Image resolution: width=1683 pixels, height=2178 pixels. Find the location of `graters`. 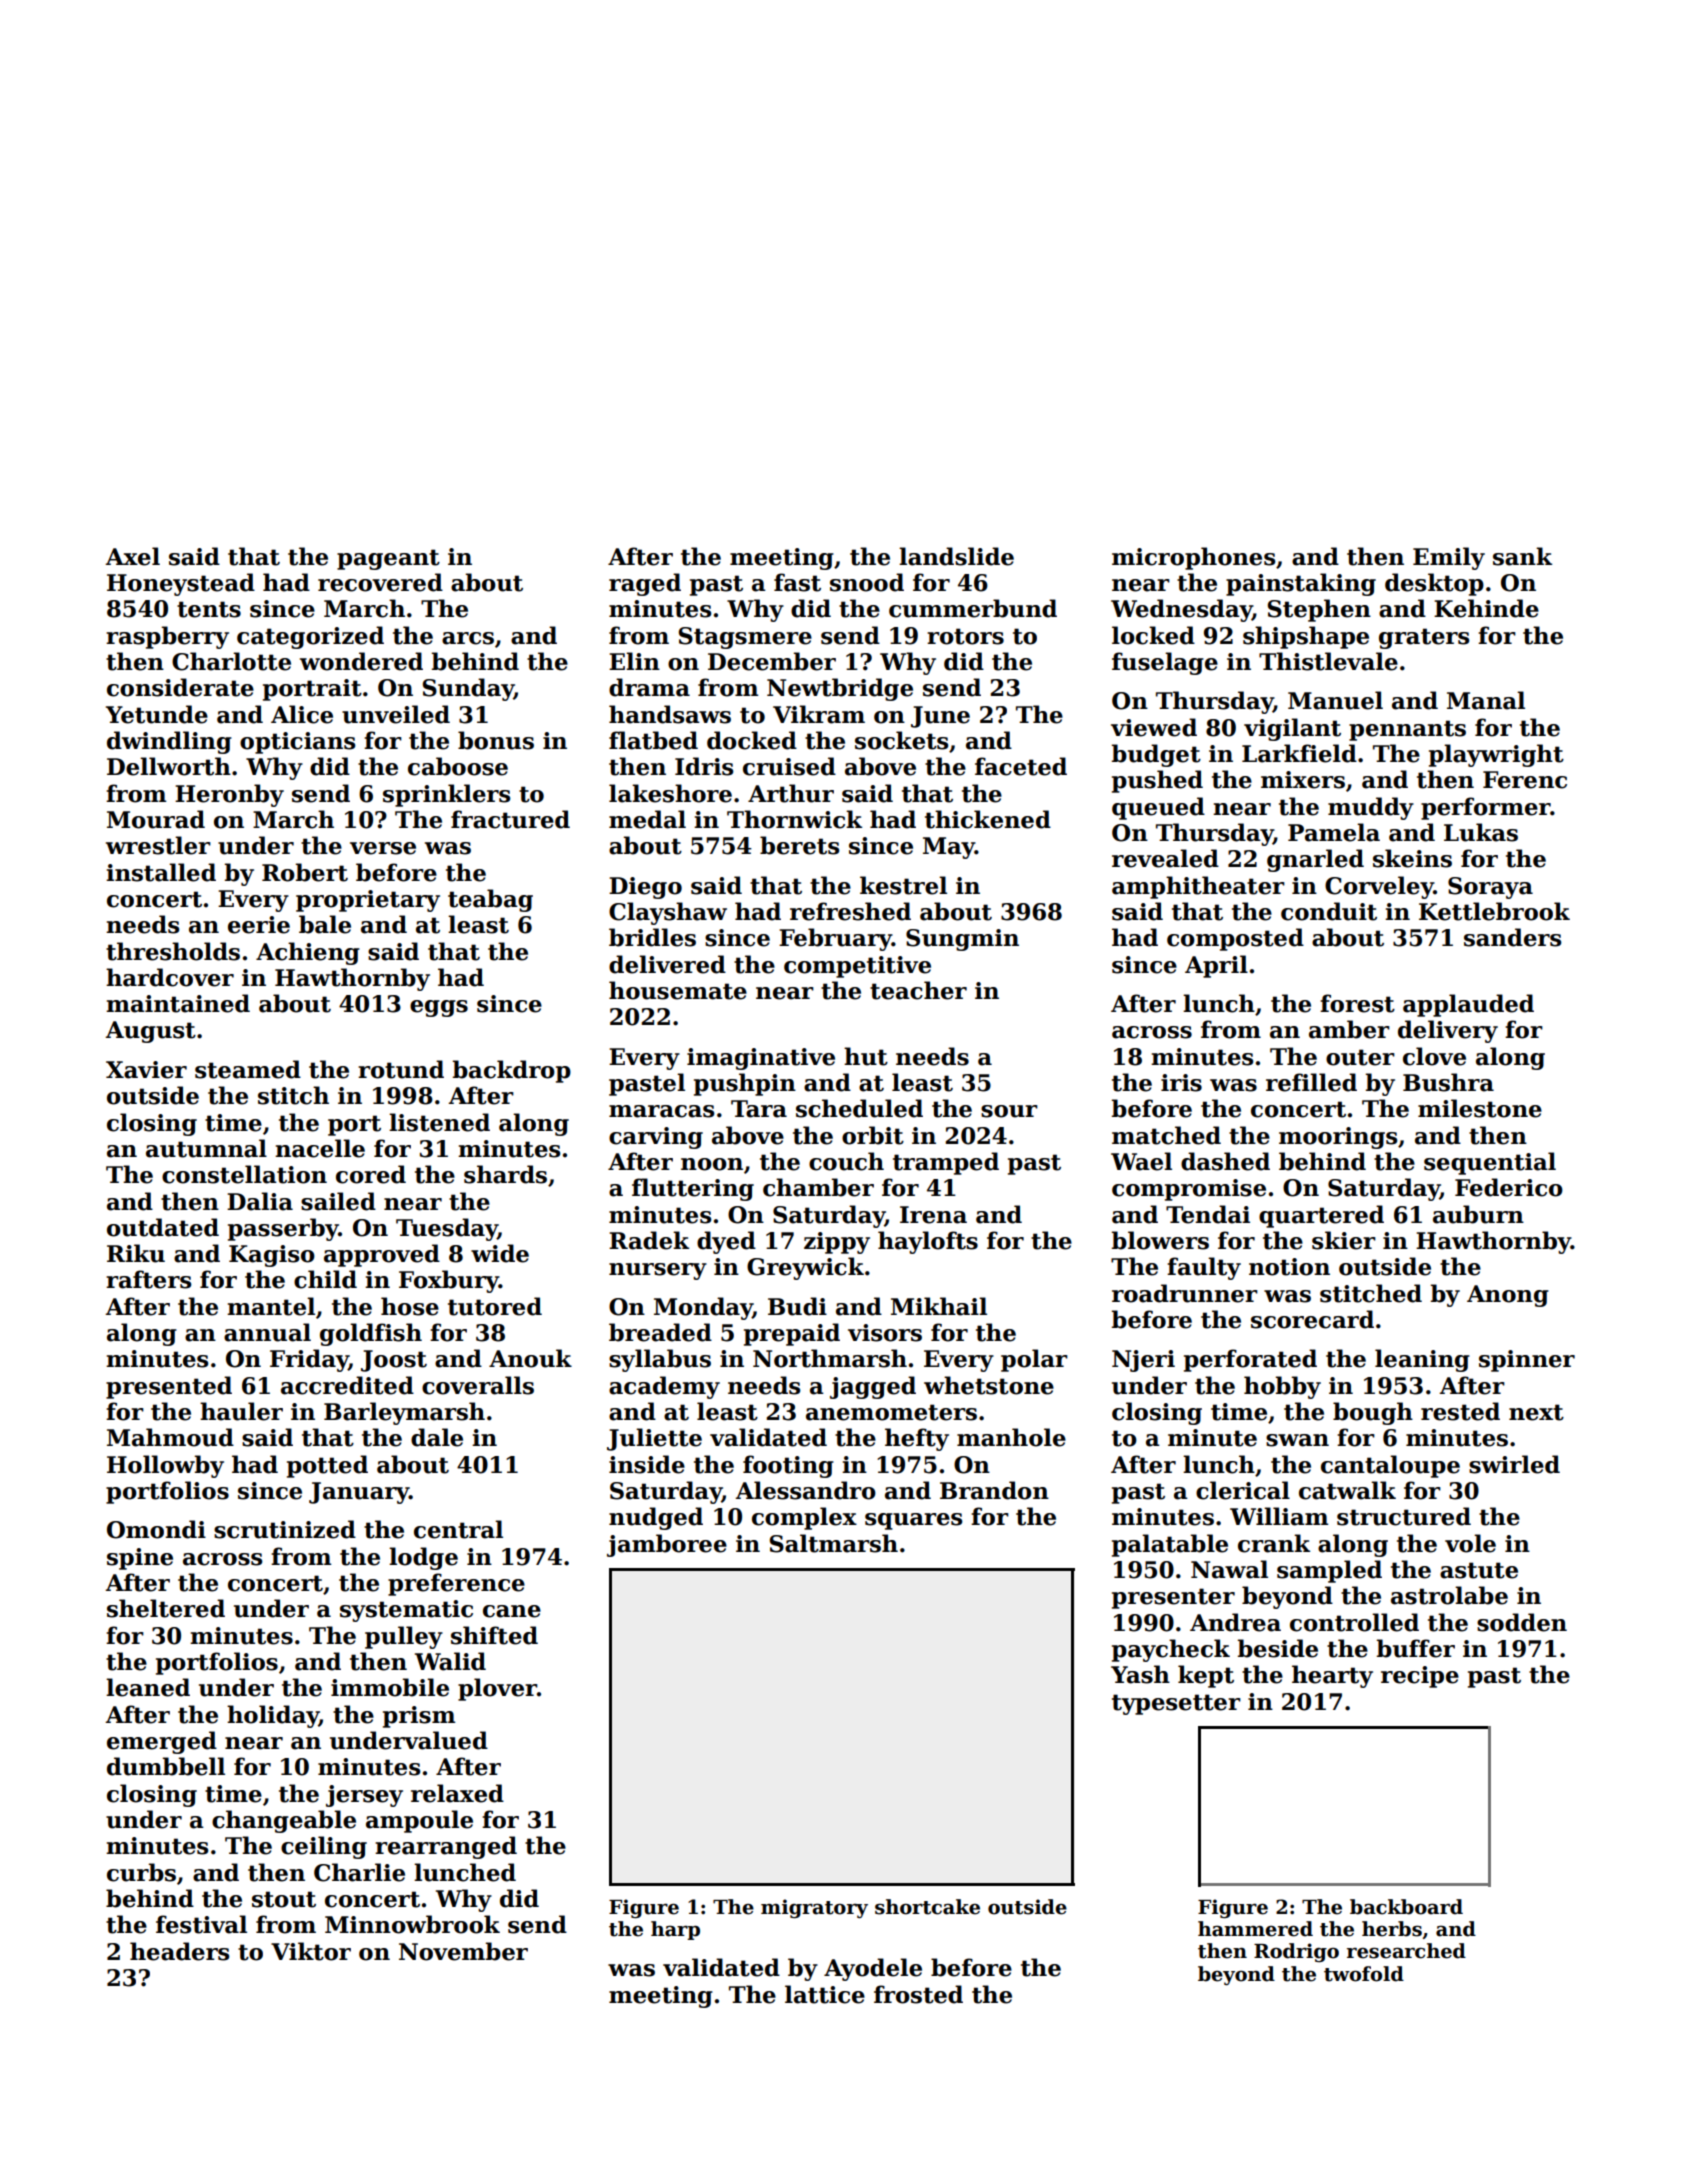

graters is located at coordinates (1424, 638).
